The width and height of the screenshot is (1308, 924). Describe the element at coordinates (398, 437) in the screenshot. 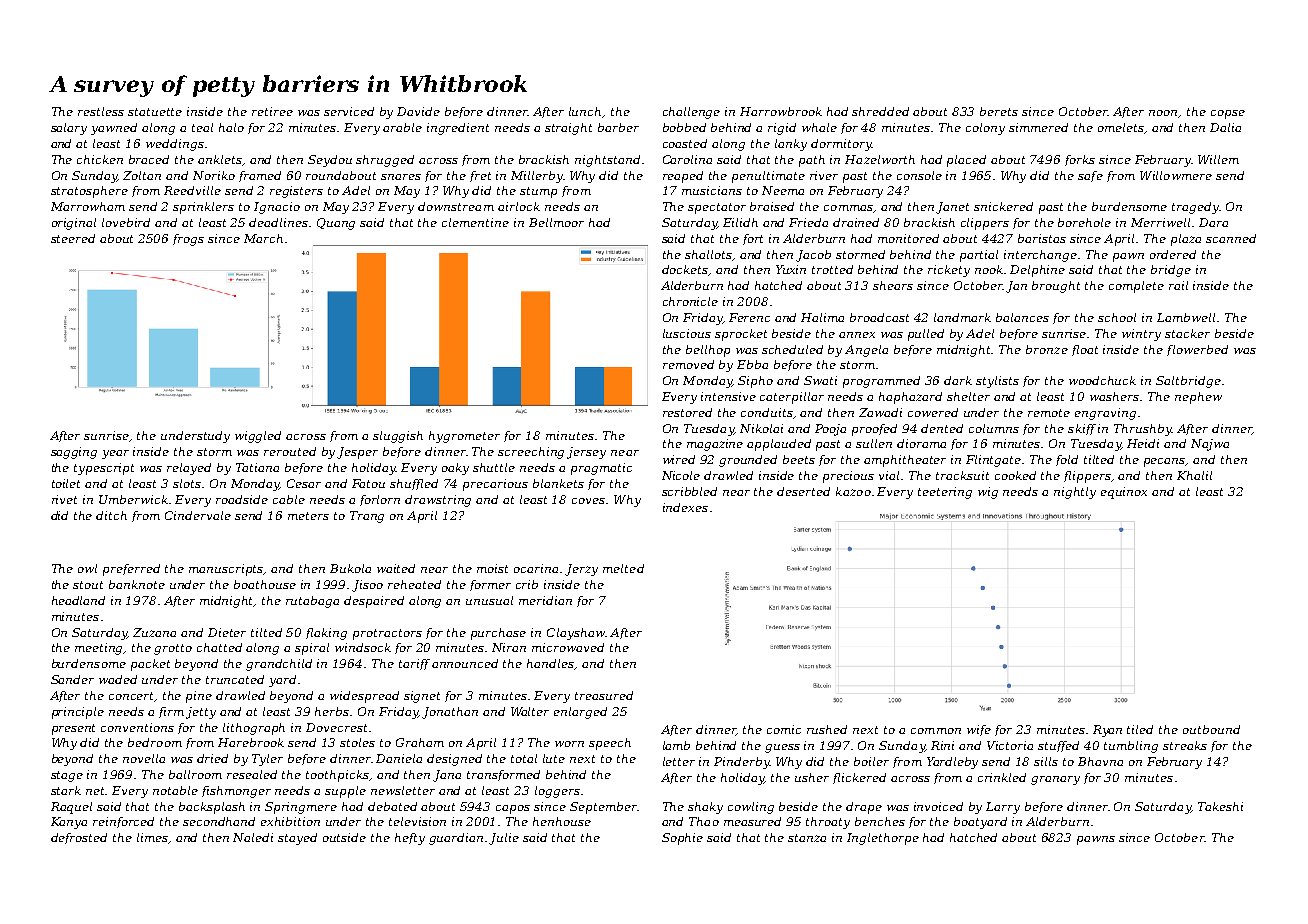

I see `sluggish` at that location.
